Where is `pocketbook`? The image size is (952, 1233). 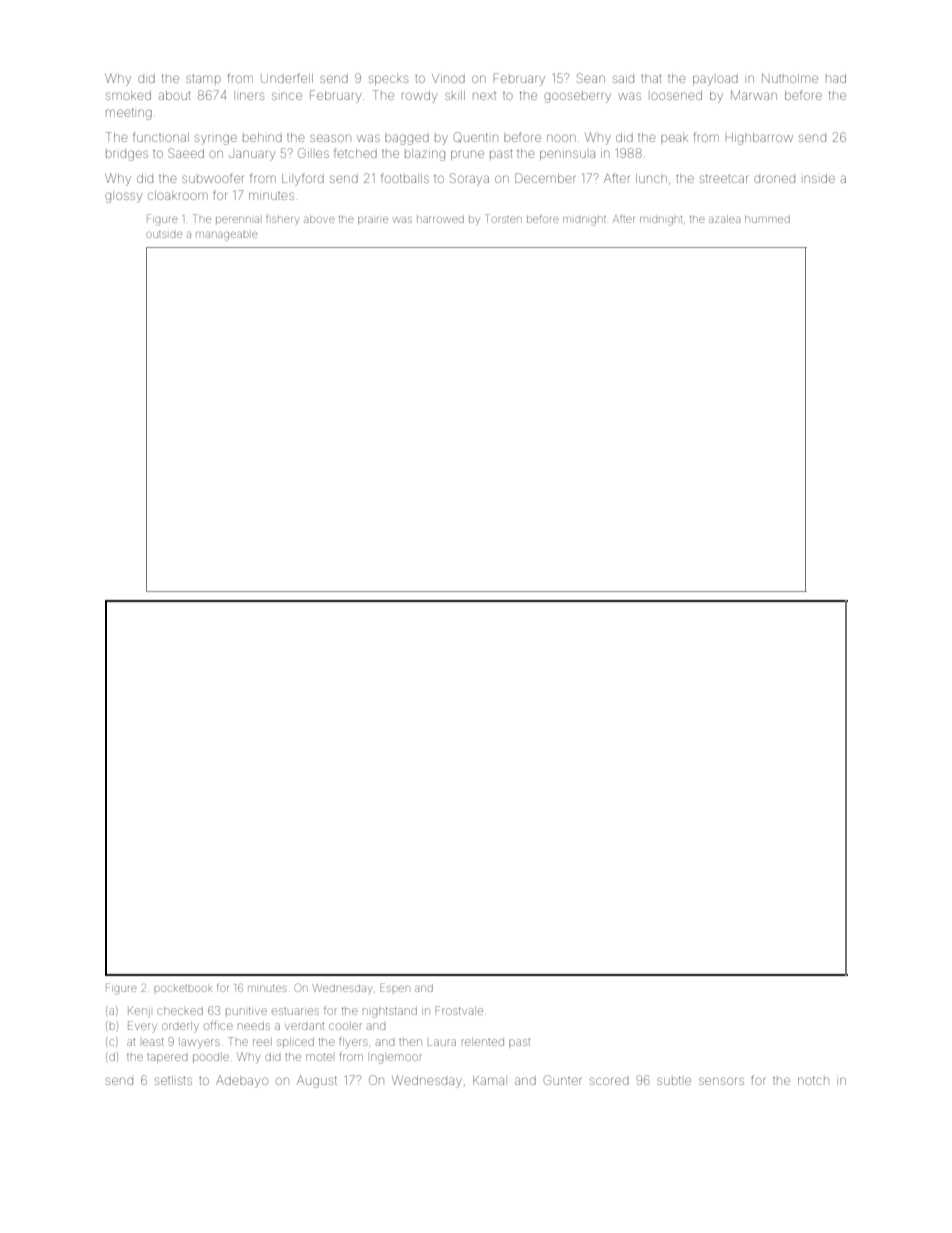 pocketbook is located at coordinates (183, 988).
